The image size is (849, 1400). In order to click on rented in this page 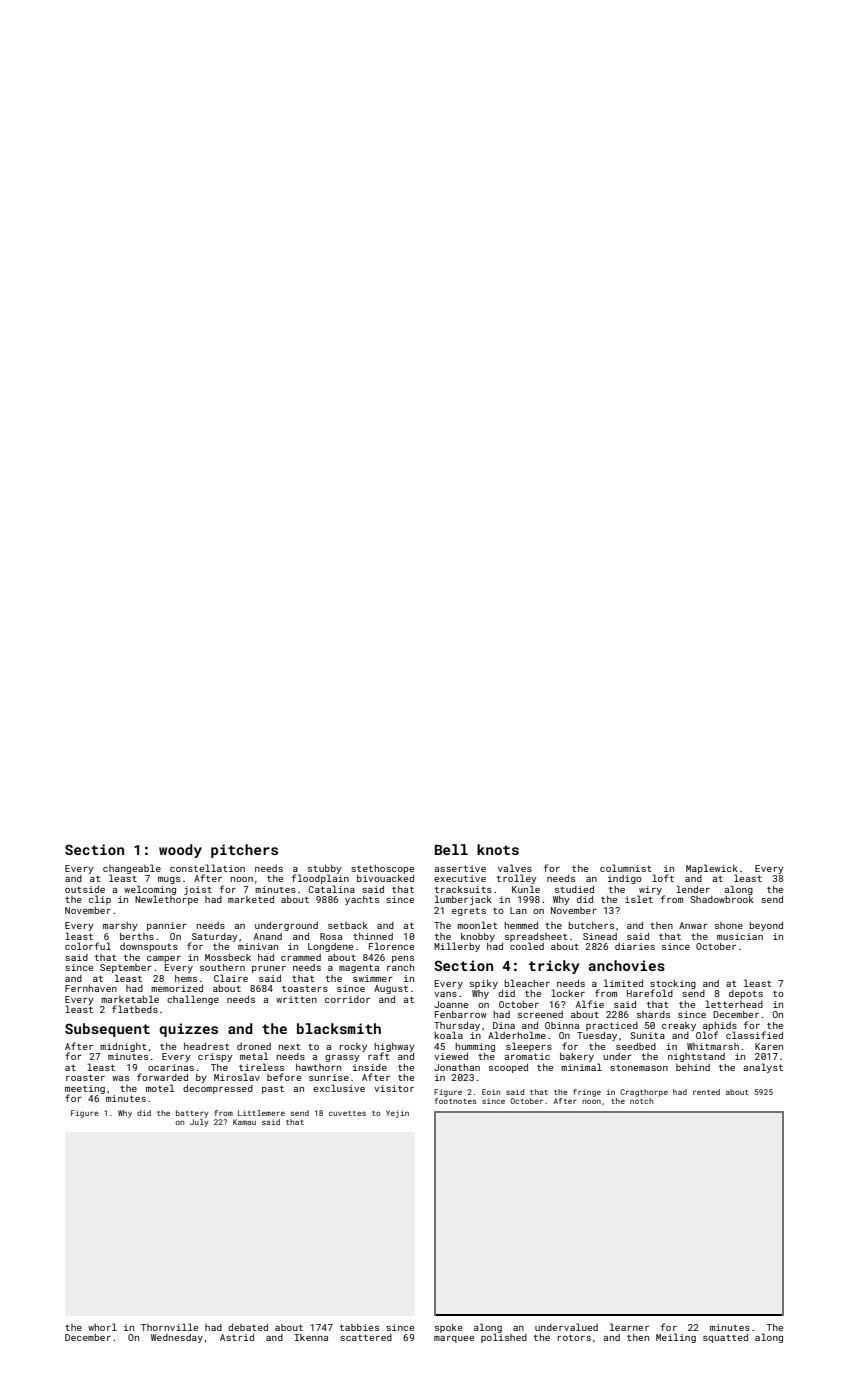, I will do `click(706, 1092)`.
